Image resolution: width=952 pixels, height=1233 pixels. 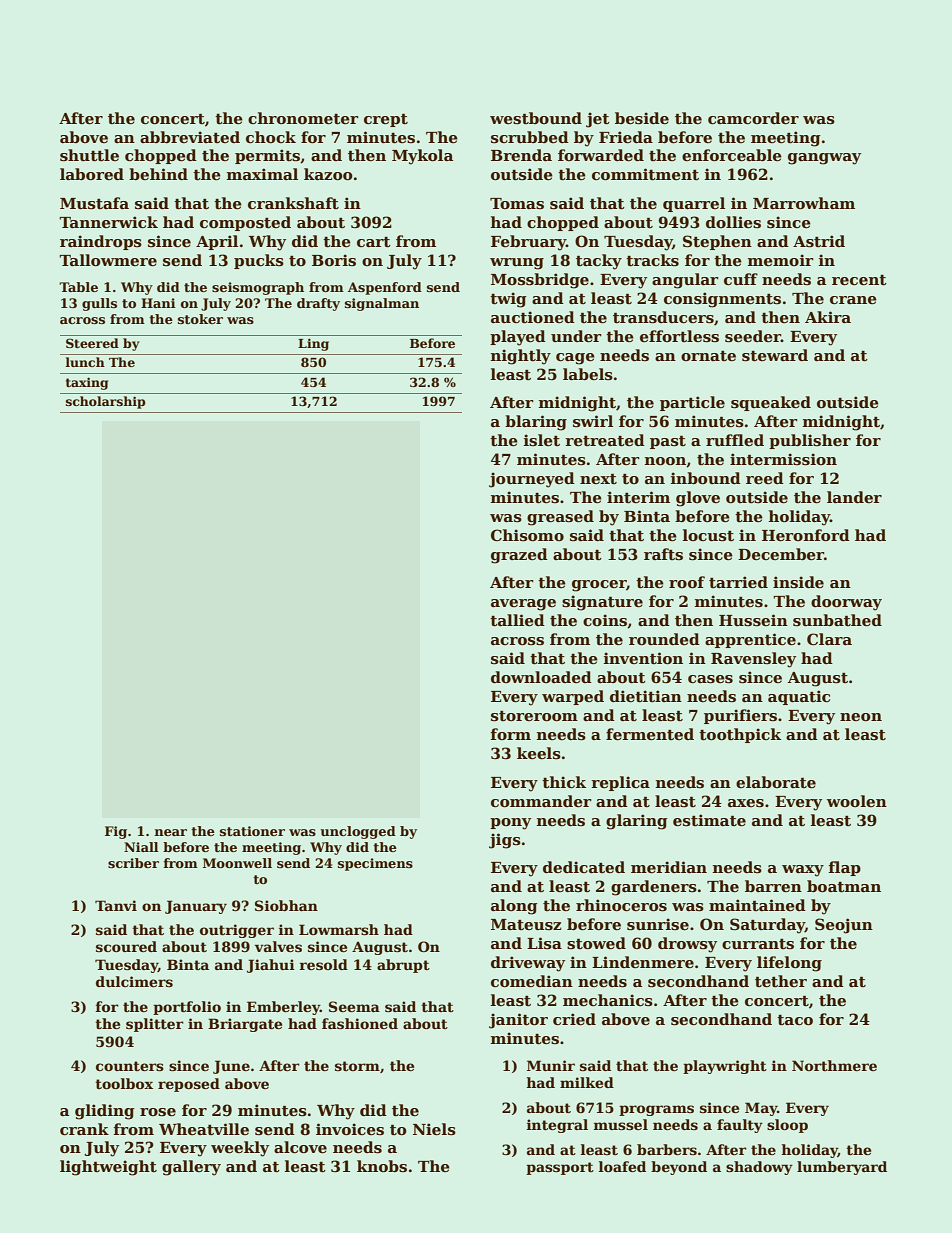 What do you see at coordinates (89, 155) in the screenshot?
I see `shuttle` at bounding box center [89, 155].
